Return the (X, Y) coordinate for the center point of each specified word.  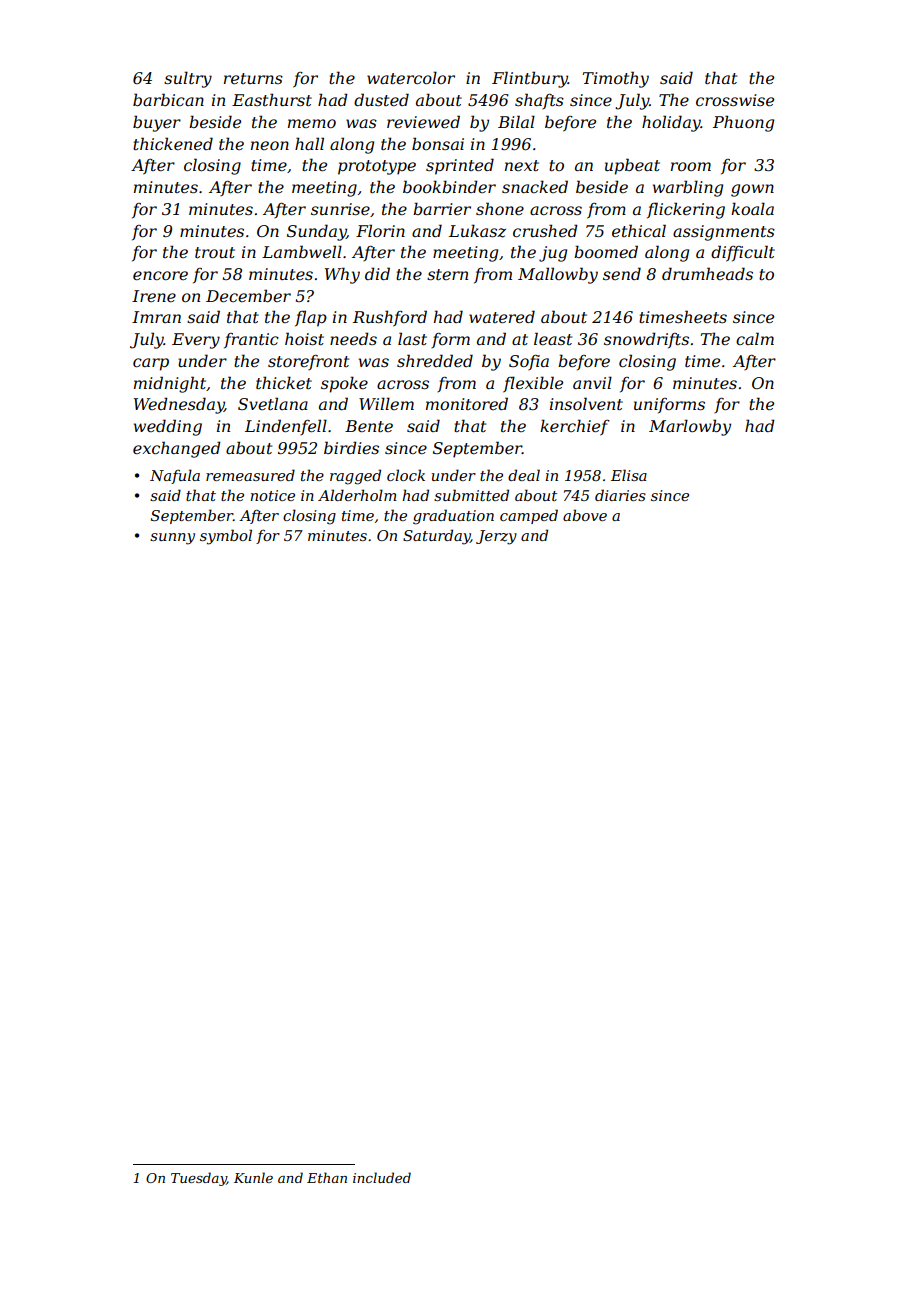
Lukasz (477, 231)
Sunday (316, 232)
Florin (380, 230)
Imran (156, 317)
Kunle (253, 1177)
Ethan (327, 1177)
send (622, 273)
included (382, 1177)
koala (752, 208)
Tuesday (199, 1179)
